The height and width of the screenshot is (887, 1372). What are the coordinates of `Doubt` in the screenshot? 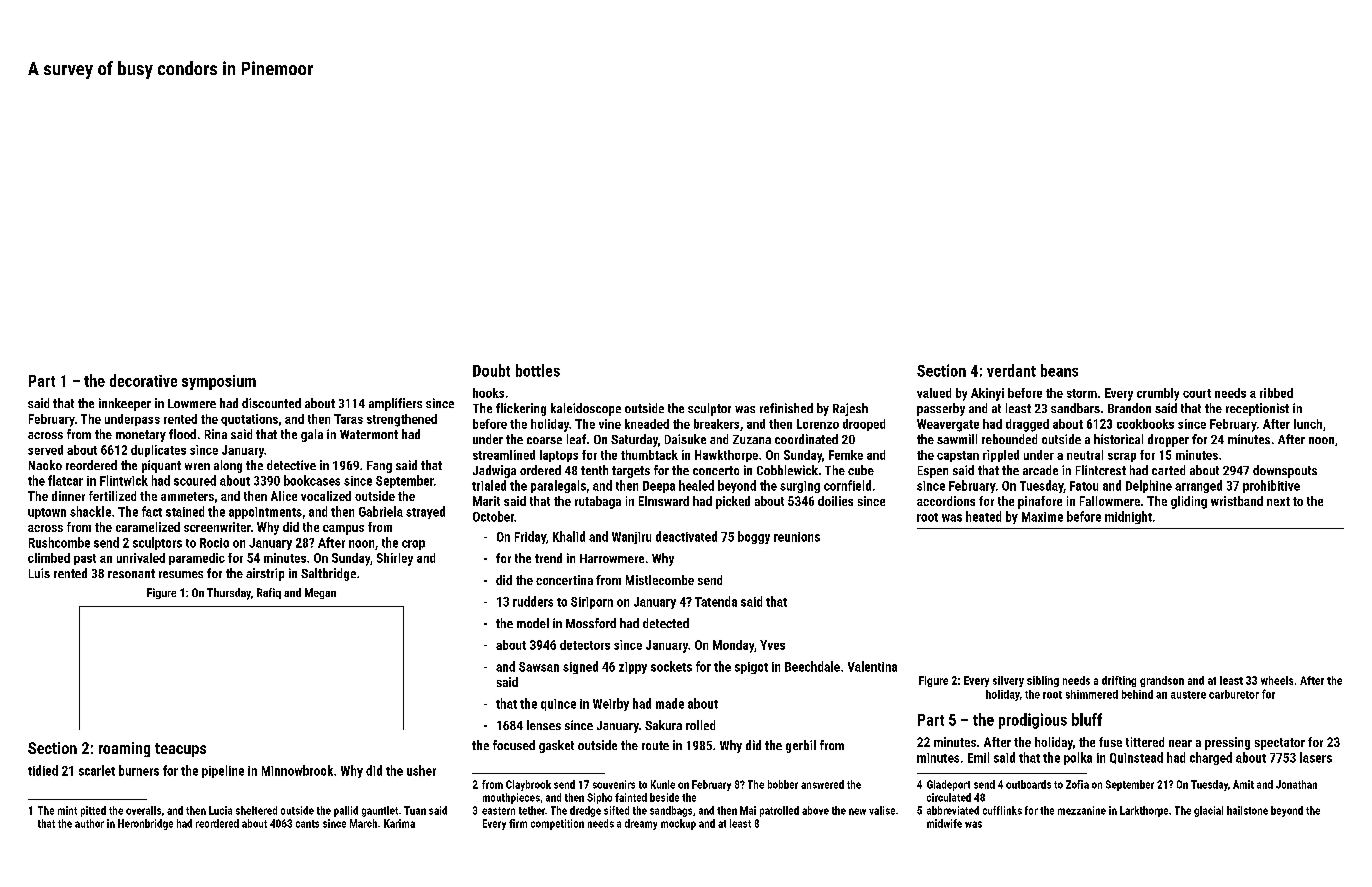 It's located at (491, 370).
